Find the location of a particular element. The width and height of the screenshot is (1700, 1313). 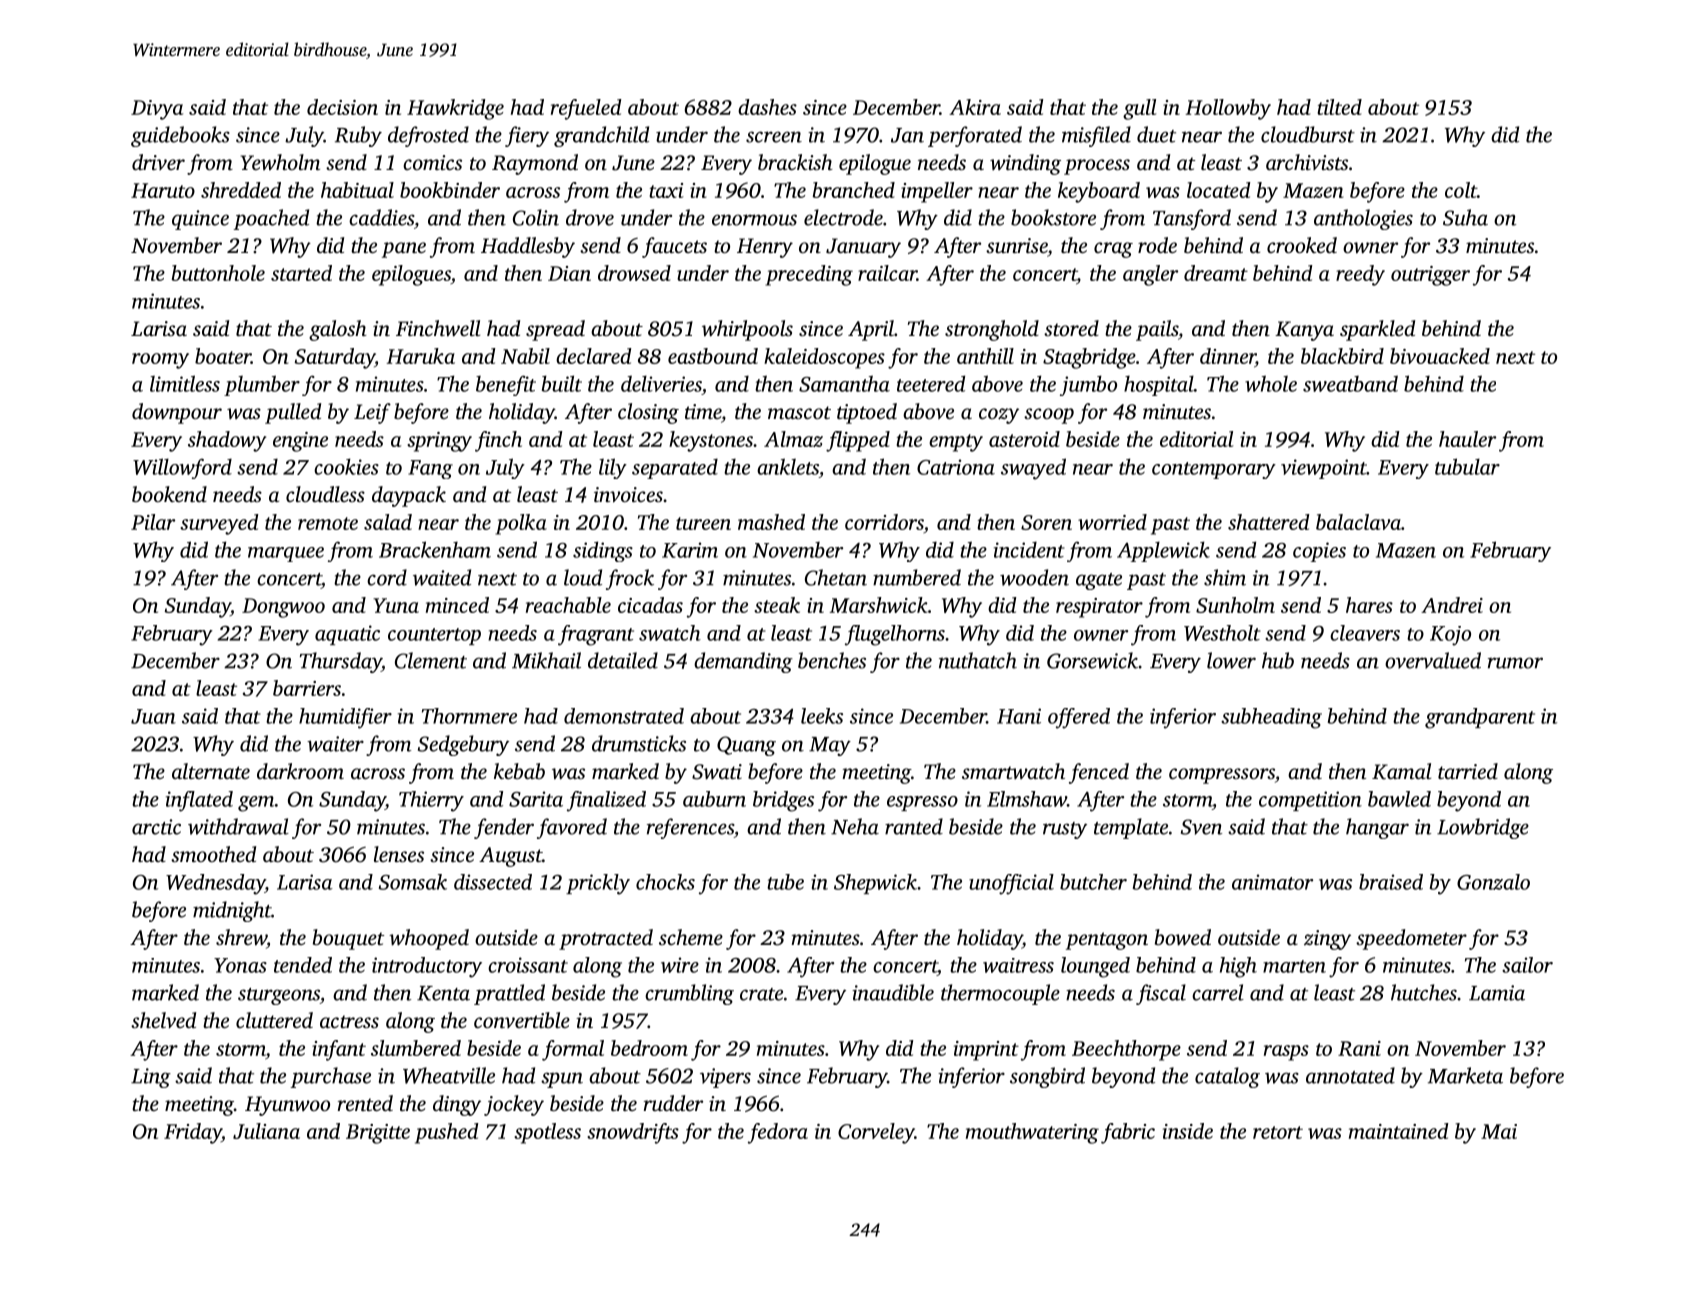

January is located at coordinates (863, 248).
